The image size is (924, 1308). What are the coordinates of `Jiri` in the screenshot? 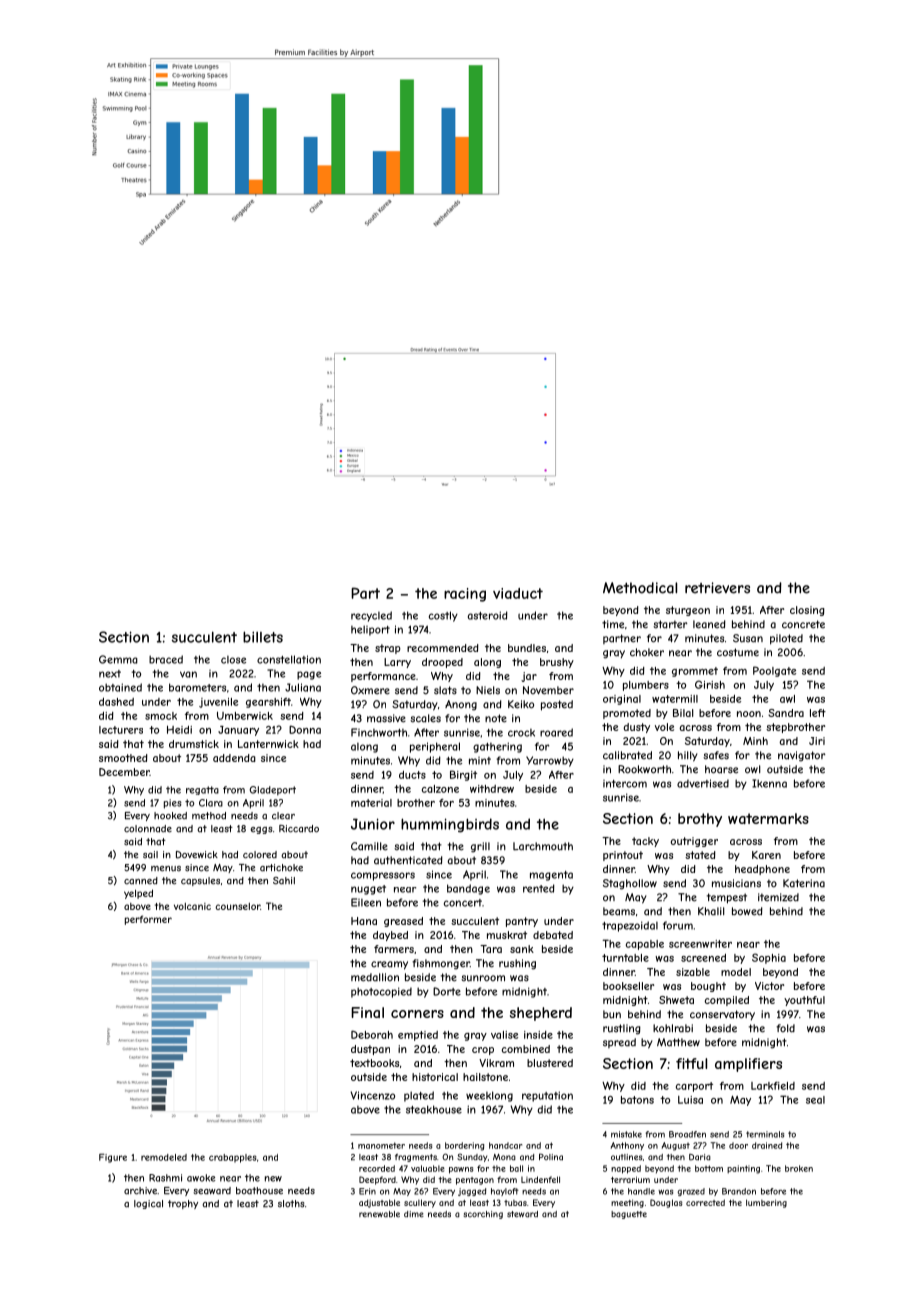 It's located at (817, 741).
